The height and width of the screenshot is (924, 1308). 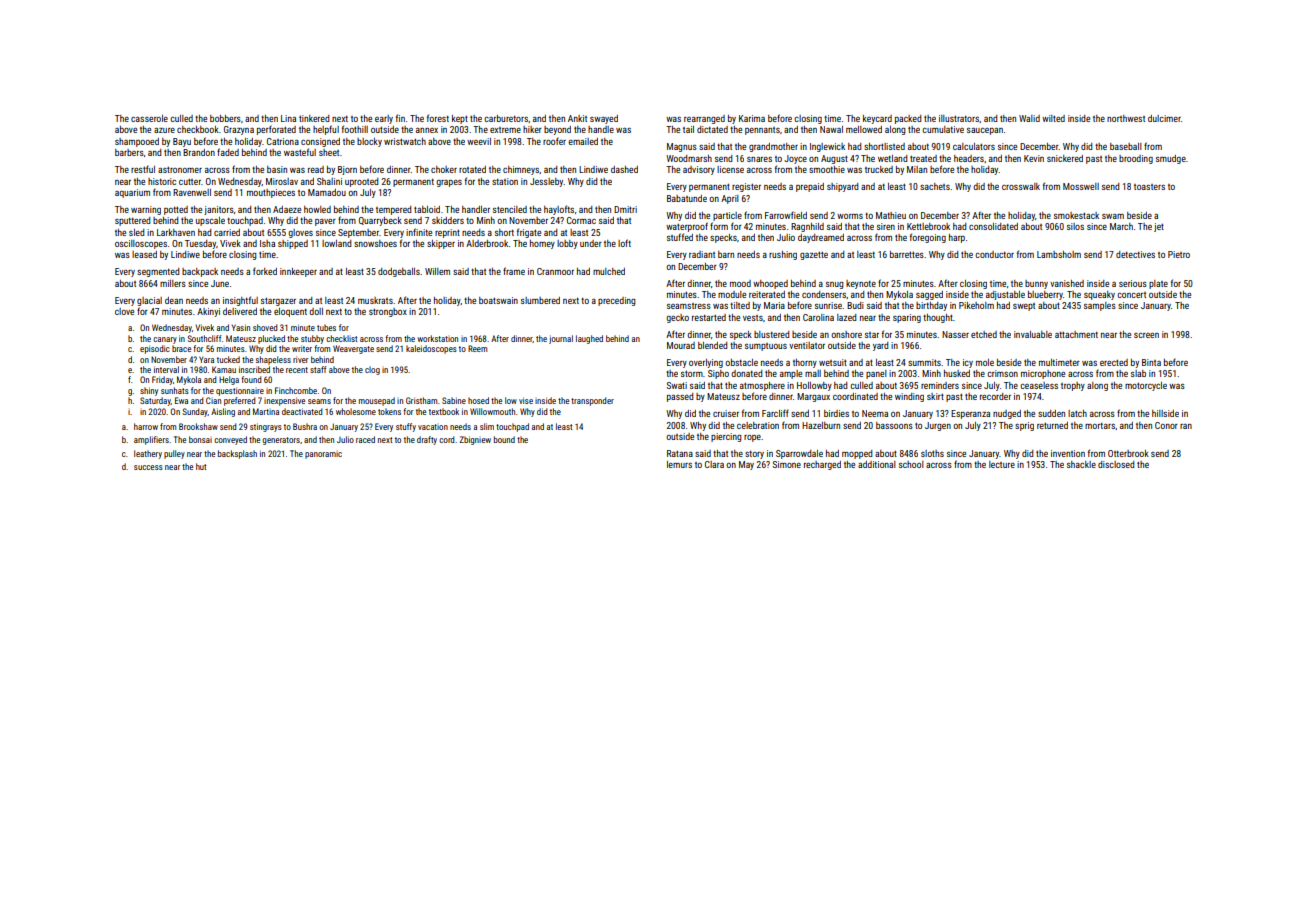 I want to click on oscilloscopes, so click(x=141, y=244).
